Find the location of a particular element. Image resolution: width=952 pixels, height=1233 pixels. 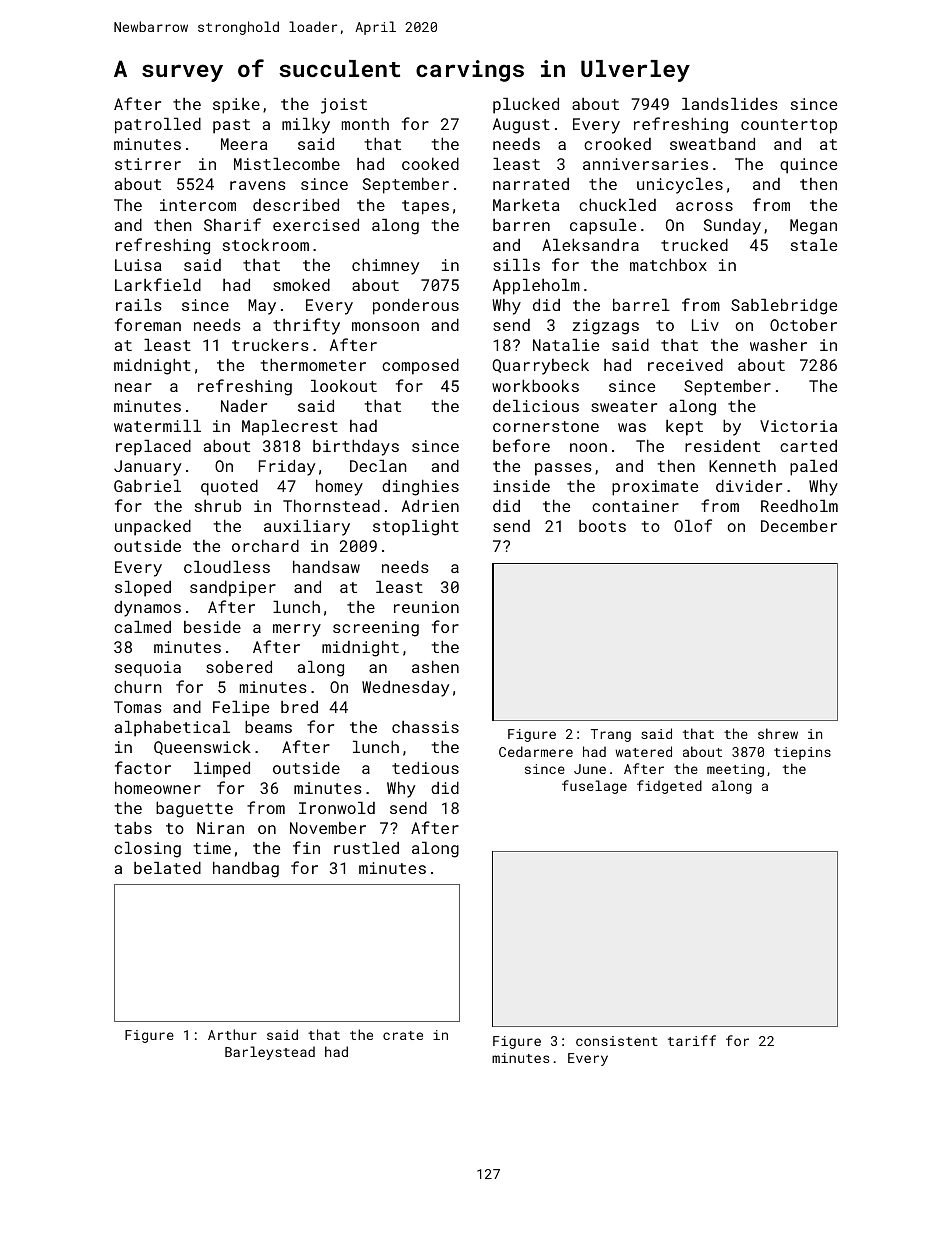

Mistlecombe is located at coordinates (287, 163).
